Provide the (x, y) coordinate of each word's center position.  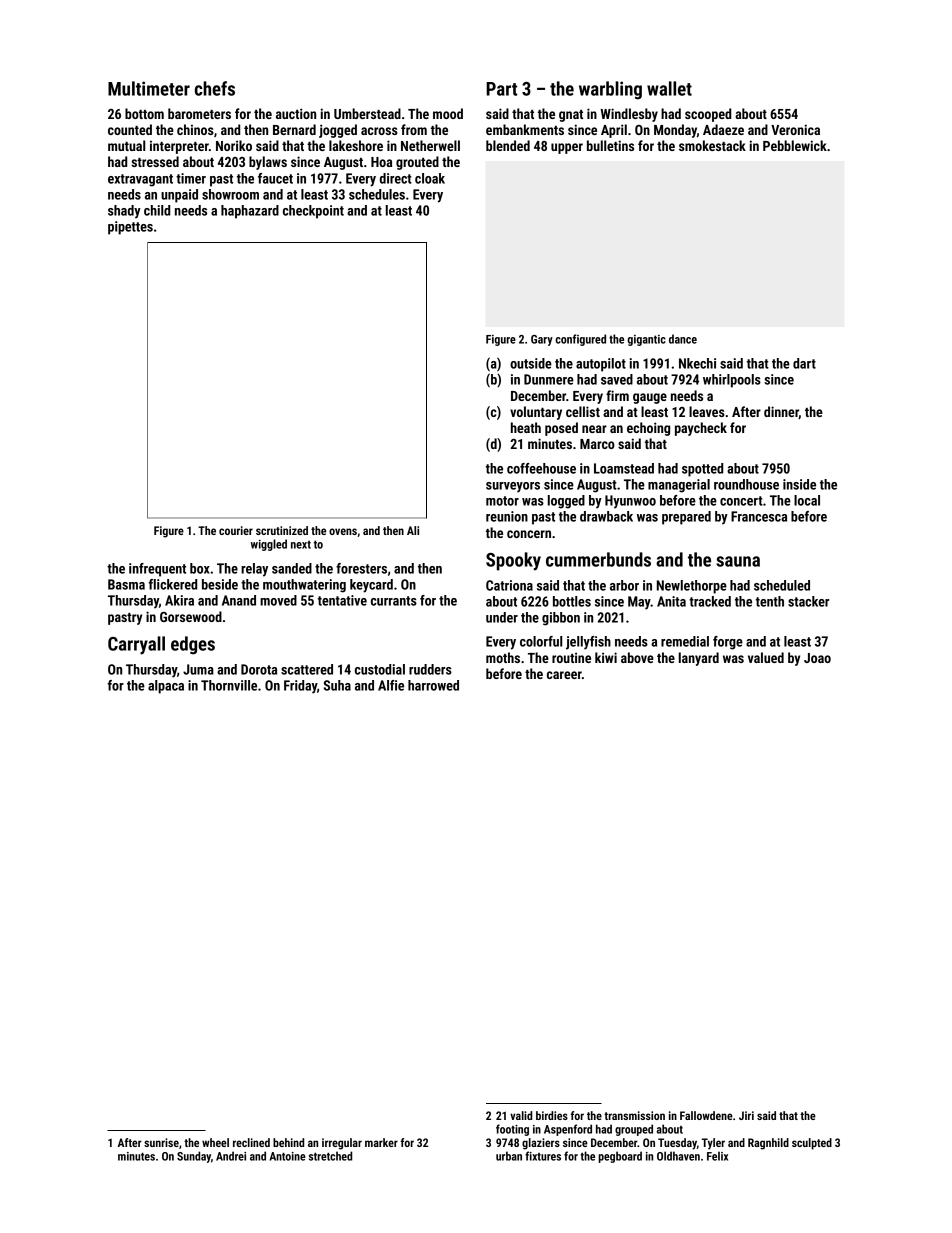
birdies (552, 1115)
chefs (215, 88)
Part (501, 89)
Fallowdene (706, 1115)
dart (804, 363)
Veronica (795, 129)
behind (288, 1142)
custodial (380, 669)
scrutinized (282, 530)
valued (766, 657)
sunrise (161, 1142)
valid (521, 1115)
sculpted (812, 1144)
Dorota (259, 669)
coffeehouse (541, 468)
